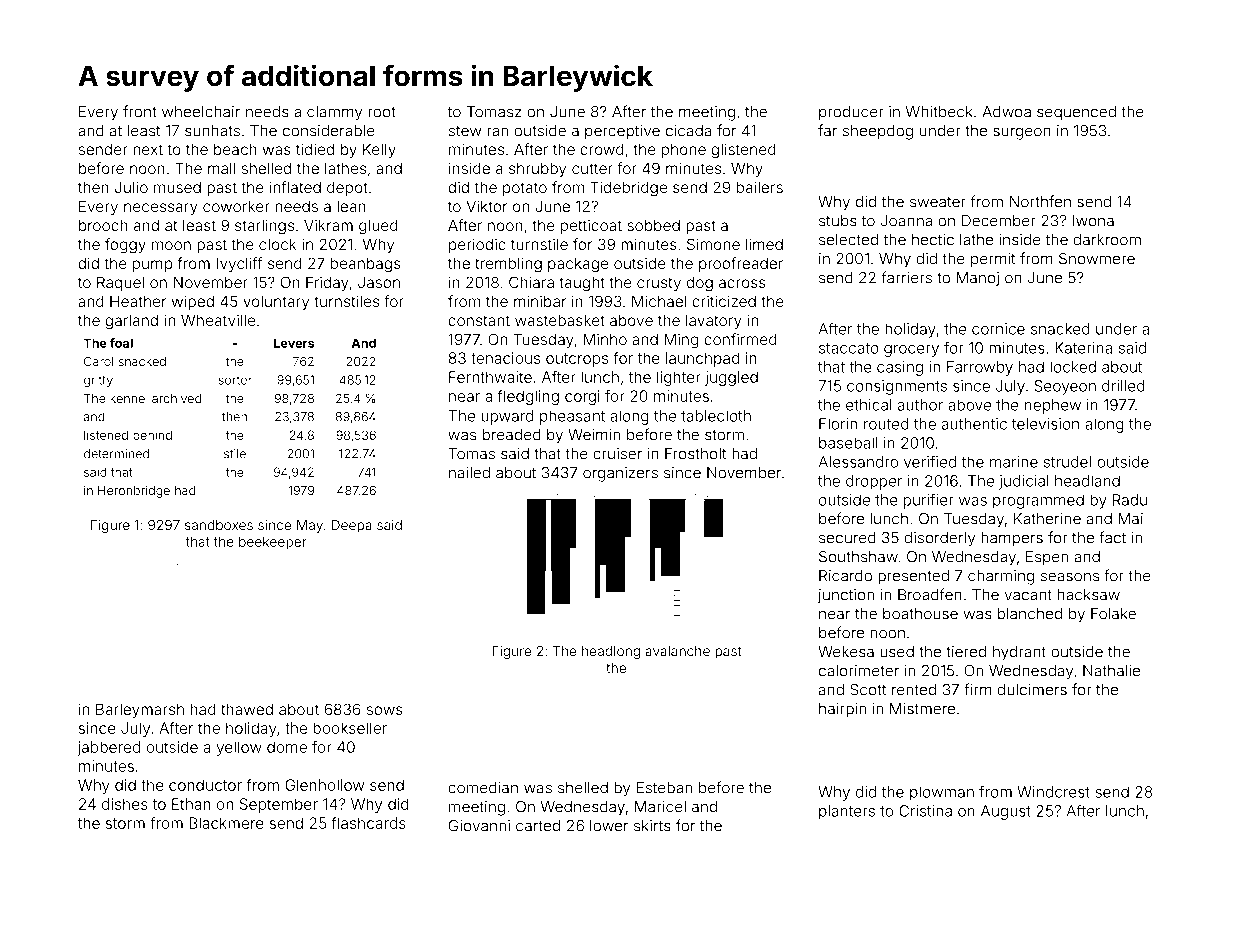 This screenshot has height=952, width=1233. I want to click on wheelchair, so click(201, 112).
